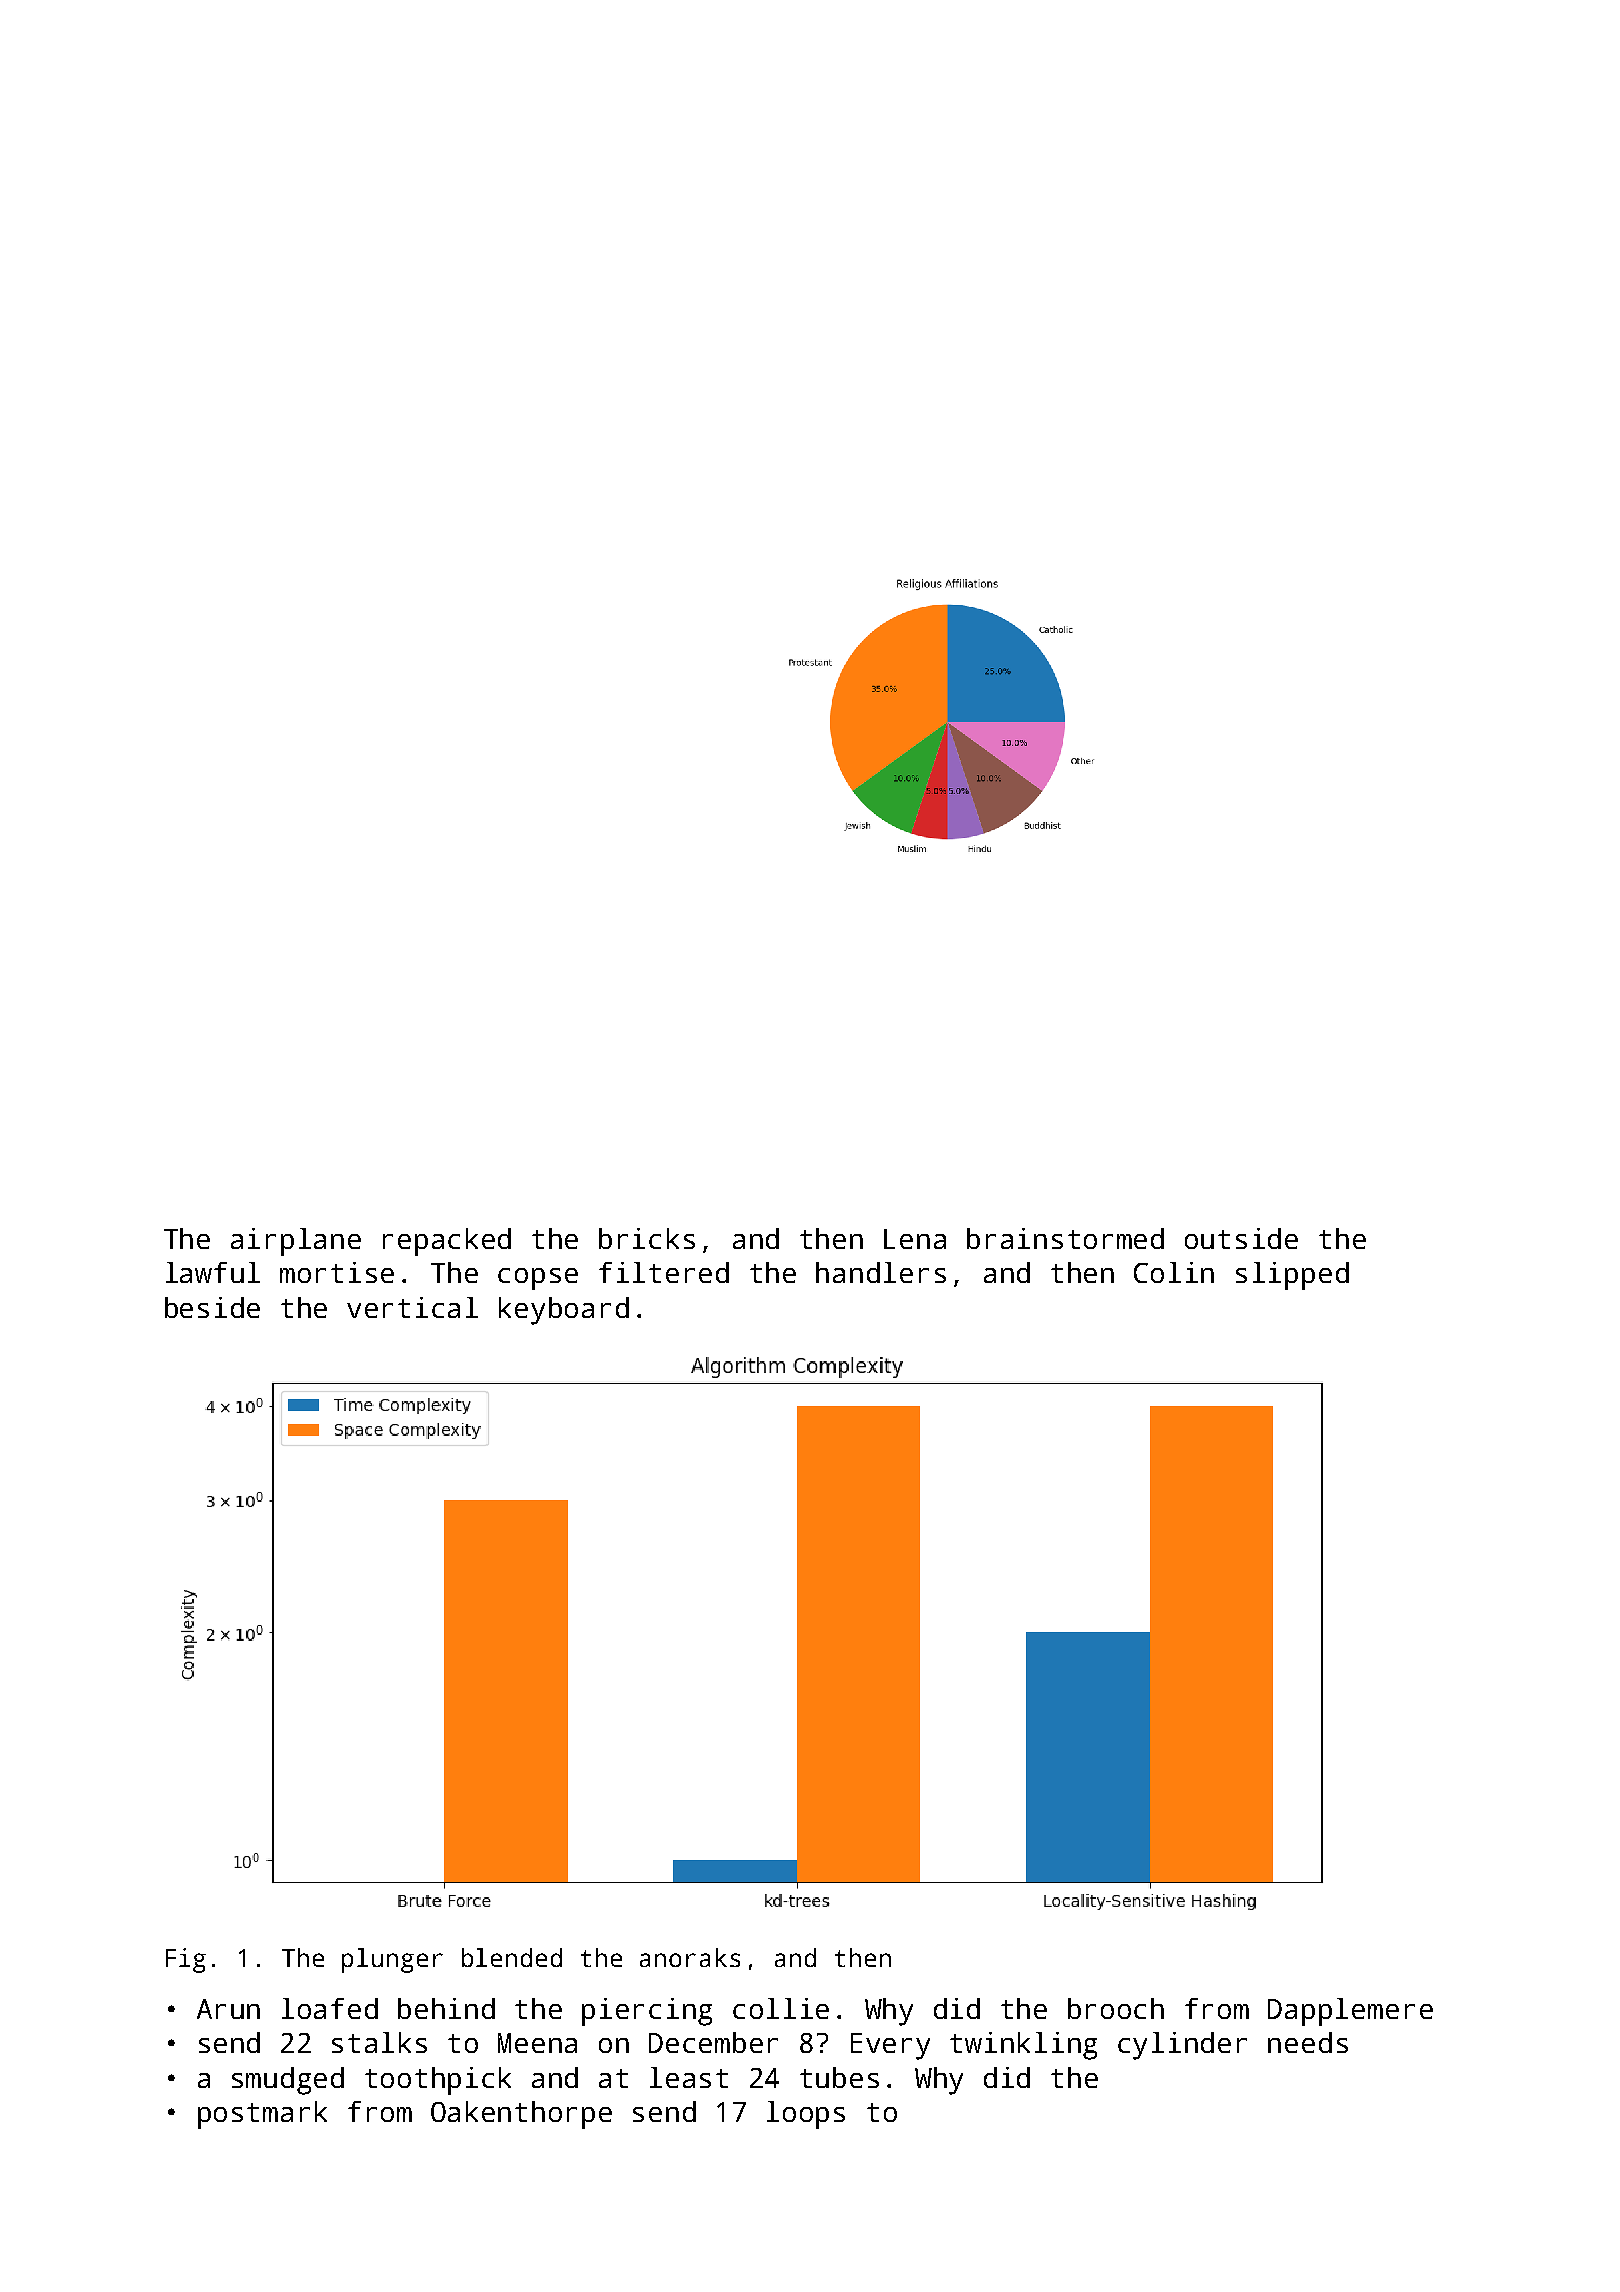 This image has height=2292, width=1620. Describe the element at coordinates (1174, 1272) in the image. I see `Colin` at that location.
